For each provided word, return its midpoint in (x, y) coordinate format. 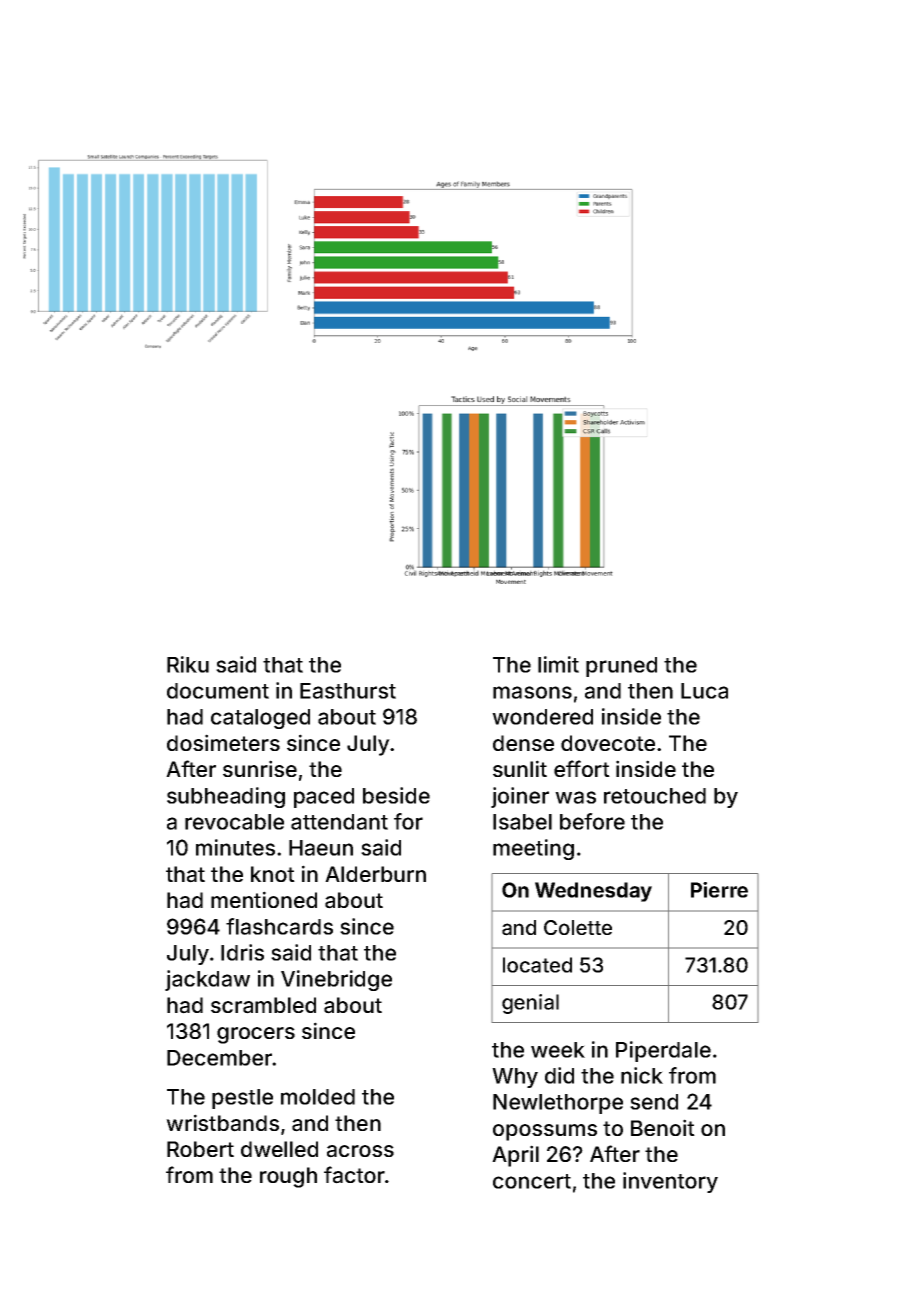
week (558, 1050)
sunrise (260, 768)
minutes (235, 847)
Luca (704, 691)
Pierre (719, 890)
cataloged (260, 719)
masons (532, 692)
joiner (520, 797)
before (592, 821)
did (559, 1075)
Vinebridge (336, 980)
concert (532, 1181)
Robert (200, 1149)
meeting (533, 849)
